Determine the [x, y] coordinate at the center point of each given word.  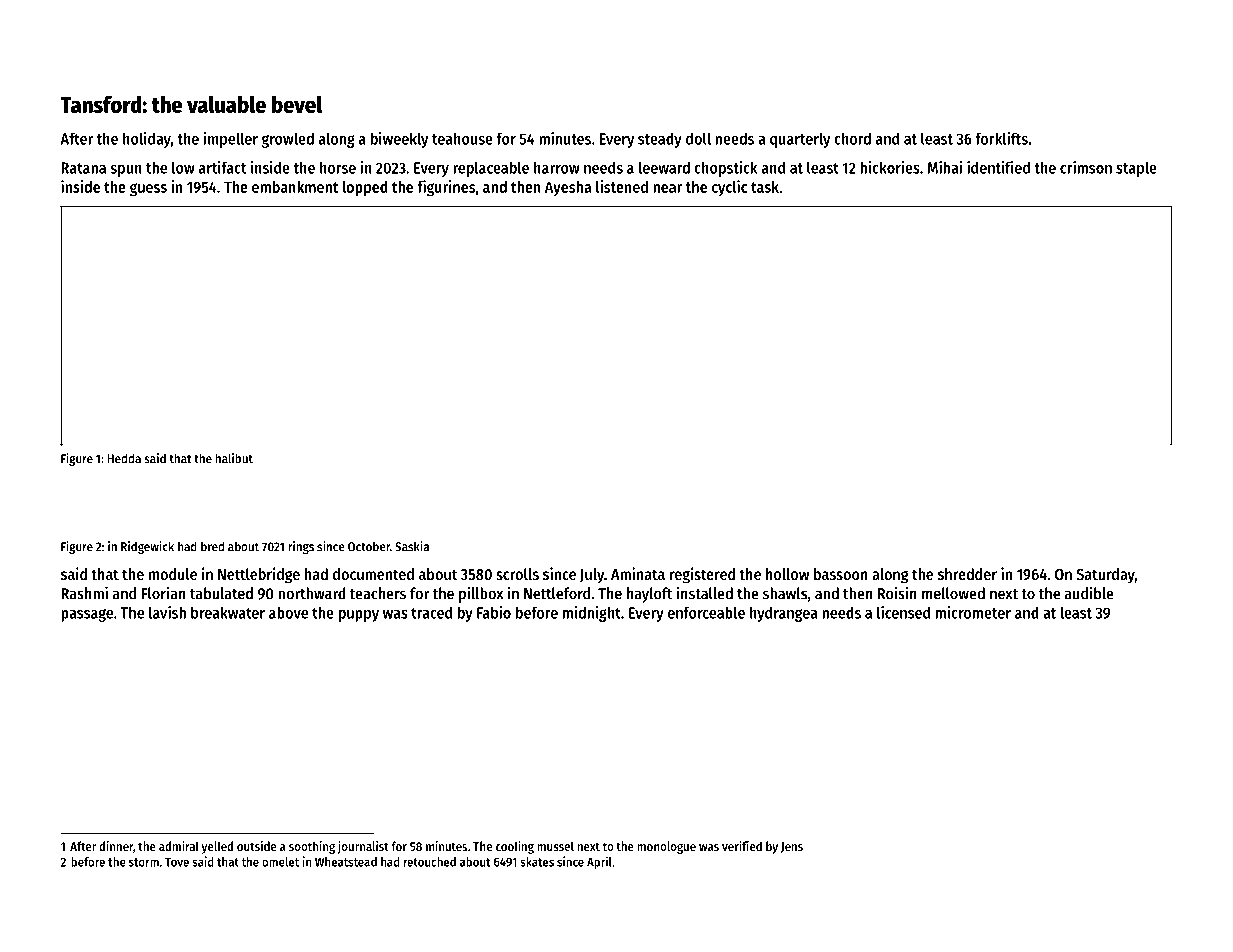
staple [1136, 169]
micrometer [973, 612]
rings [301, 547]
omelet [280, 862]
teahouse [462, 138]
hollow [787, 574]
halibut [234, 458]
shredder [967, 574]
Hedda [124, 458]
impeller [230, 140]
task [765, 187]
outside [256, 846]
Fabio [494, 612]
